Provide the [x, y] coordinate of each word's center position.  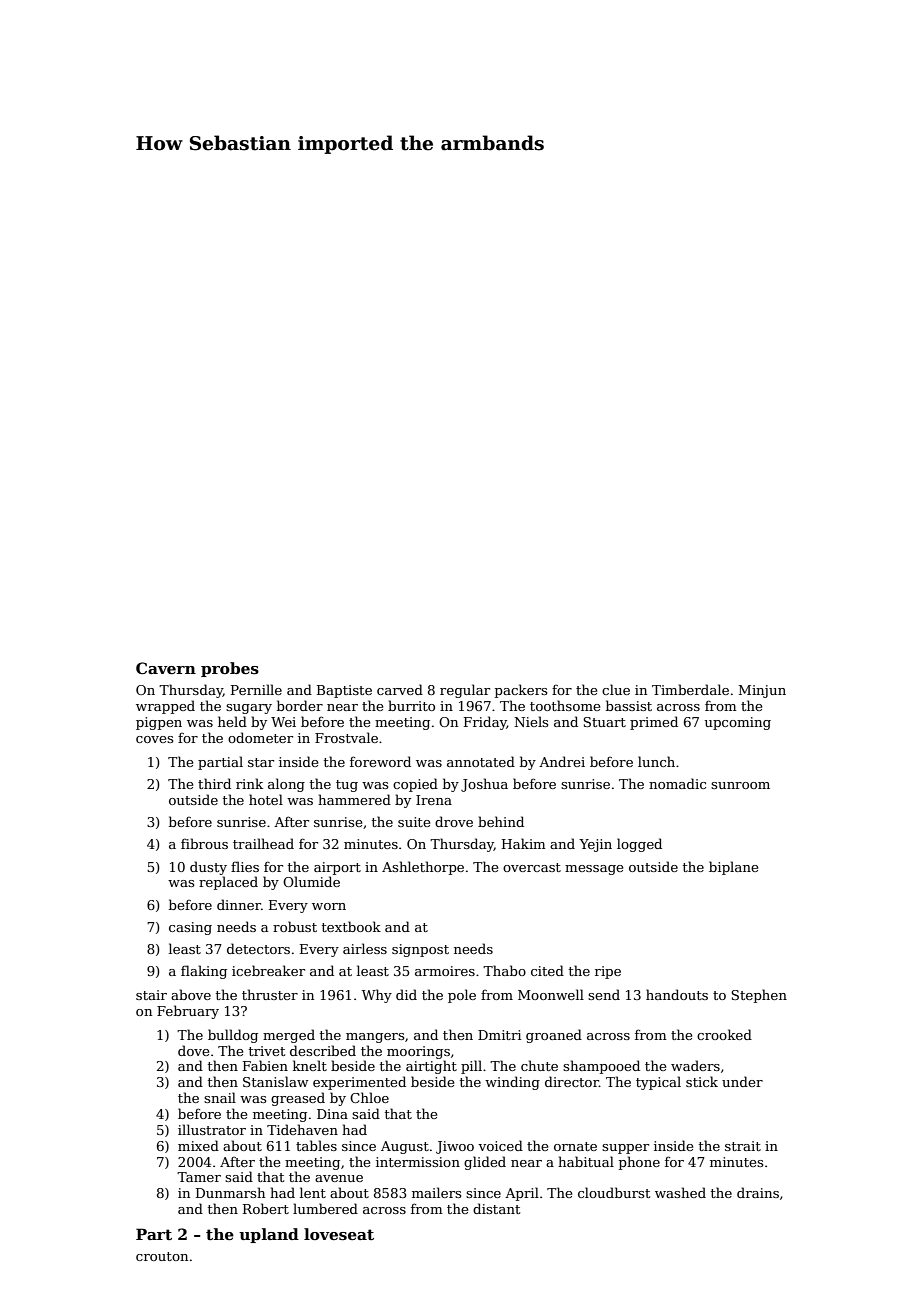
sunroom [740, 785]
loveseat [339, 1234]
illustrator [212, 1129]
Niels [531, 721]
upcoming [738, 723]
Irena [434, 800]
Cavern [166, 668]
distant [496, 1208]
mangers [375, 1038]
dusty [208, 868]
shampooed [601, 1067]
